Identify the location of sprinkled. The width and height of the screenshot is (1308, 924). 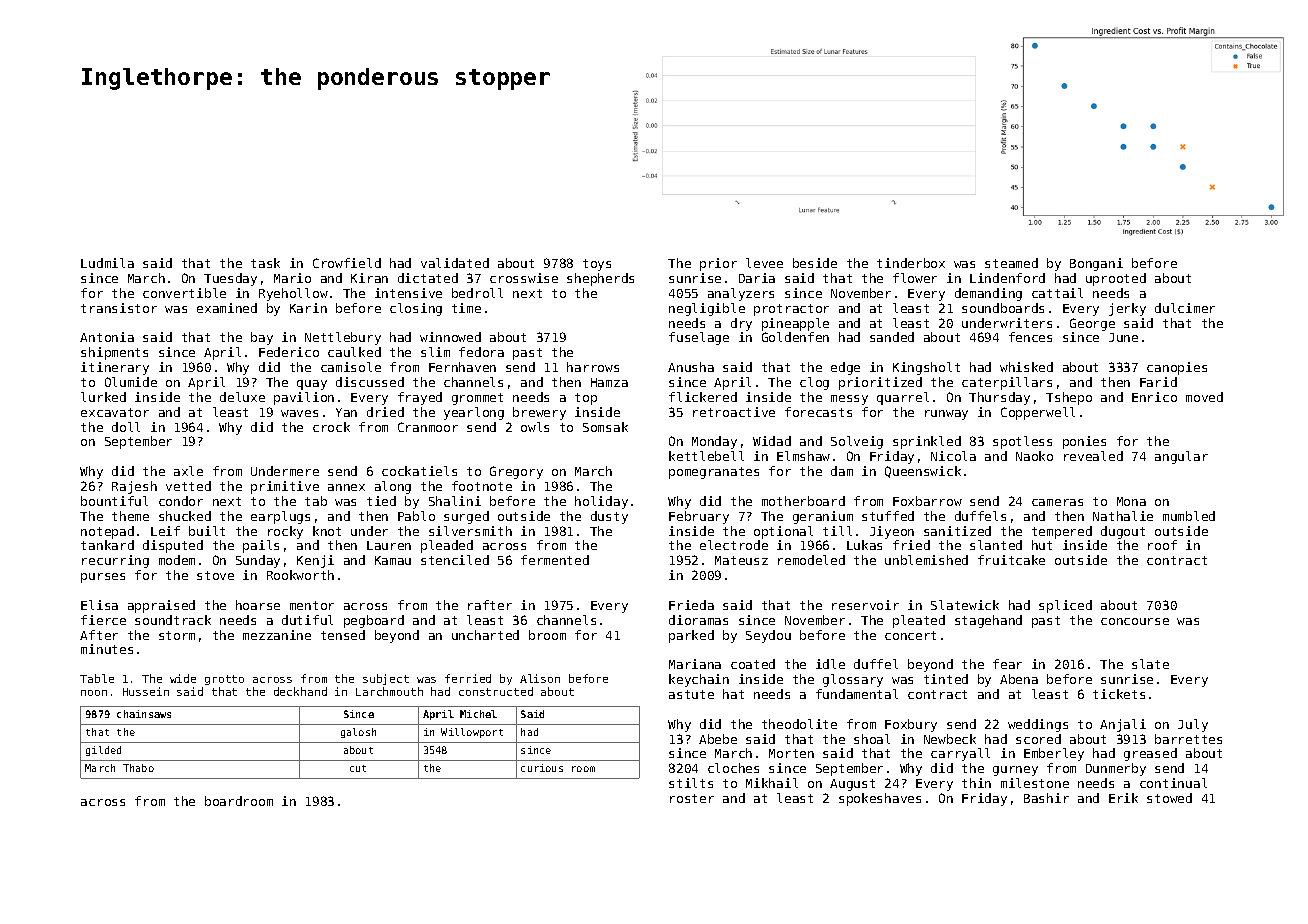
(927, 442).
